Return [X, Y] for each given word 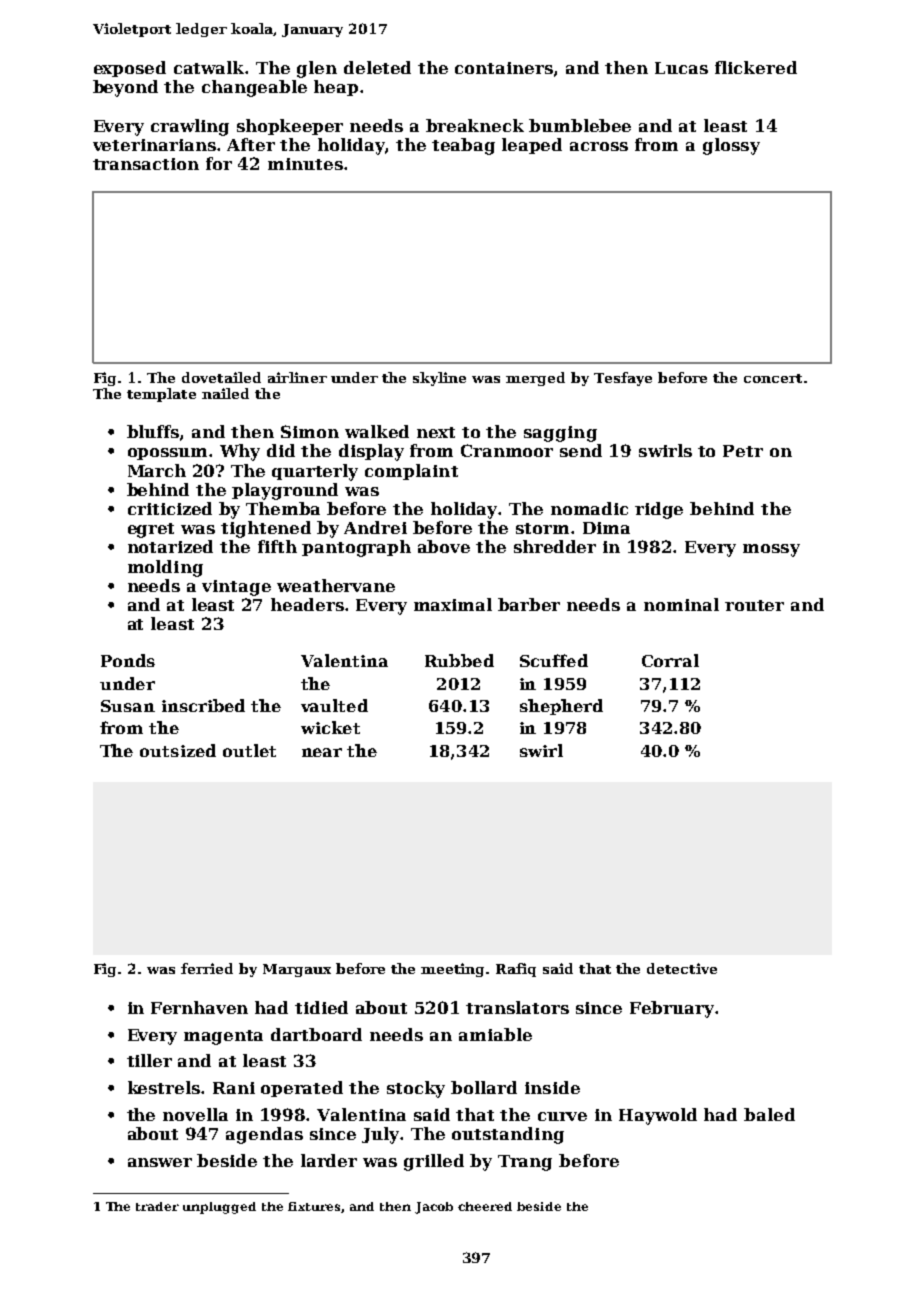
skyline [439, 379]
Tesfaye [623, 379]
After [251, 144]
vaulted [334, 705]
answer [160, 1162]
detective [682, 968]
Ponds [128, 660]
